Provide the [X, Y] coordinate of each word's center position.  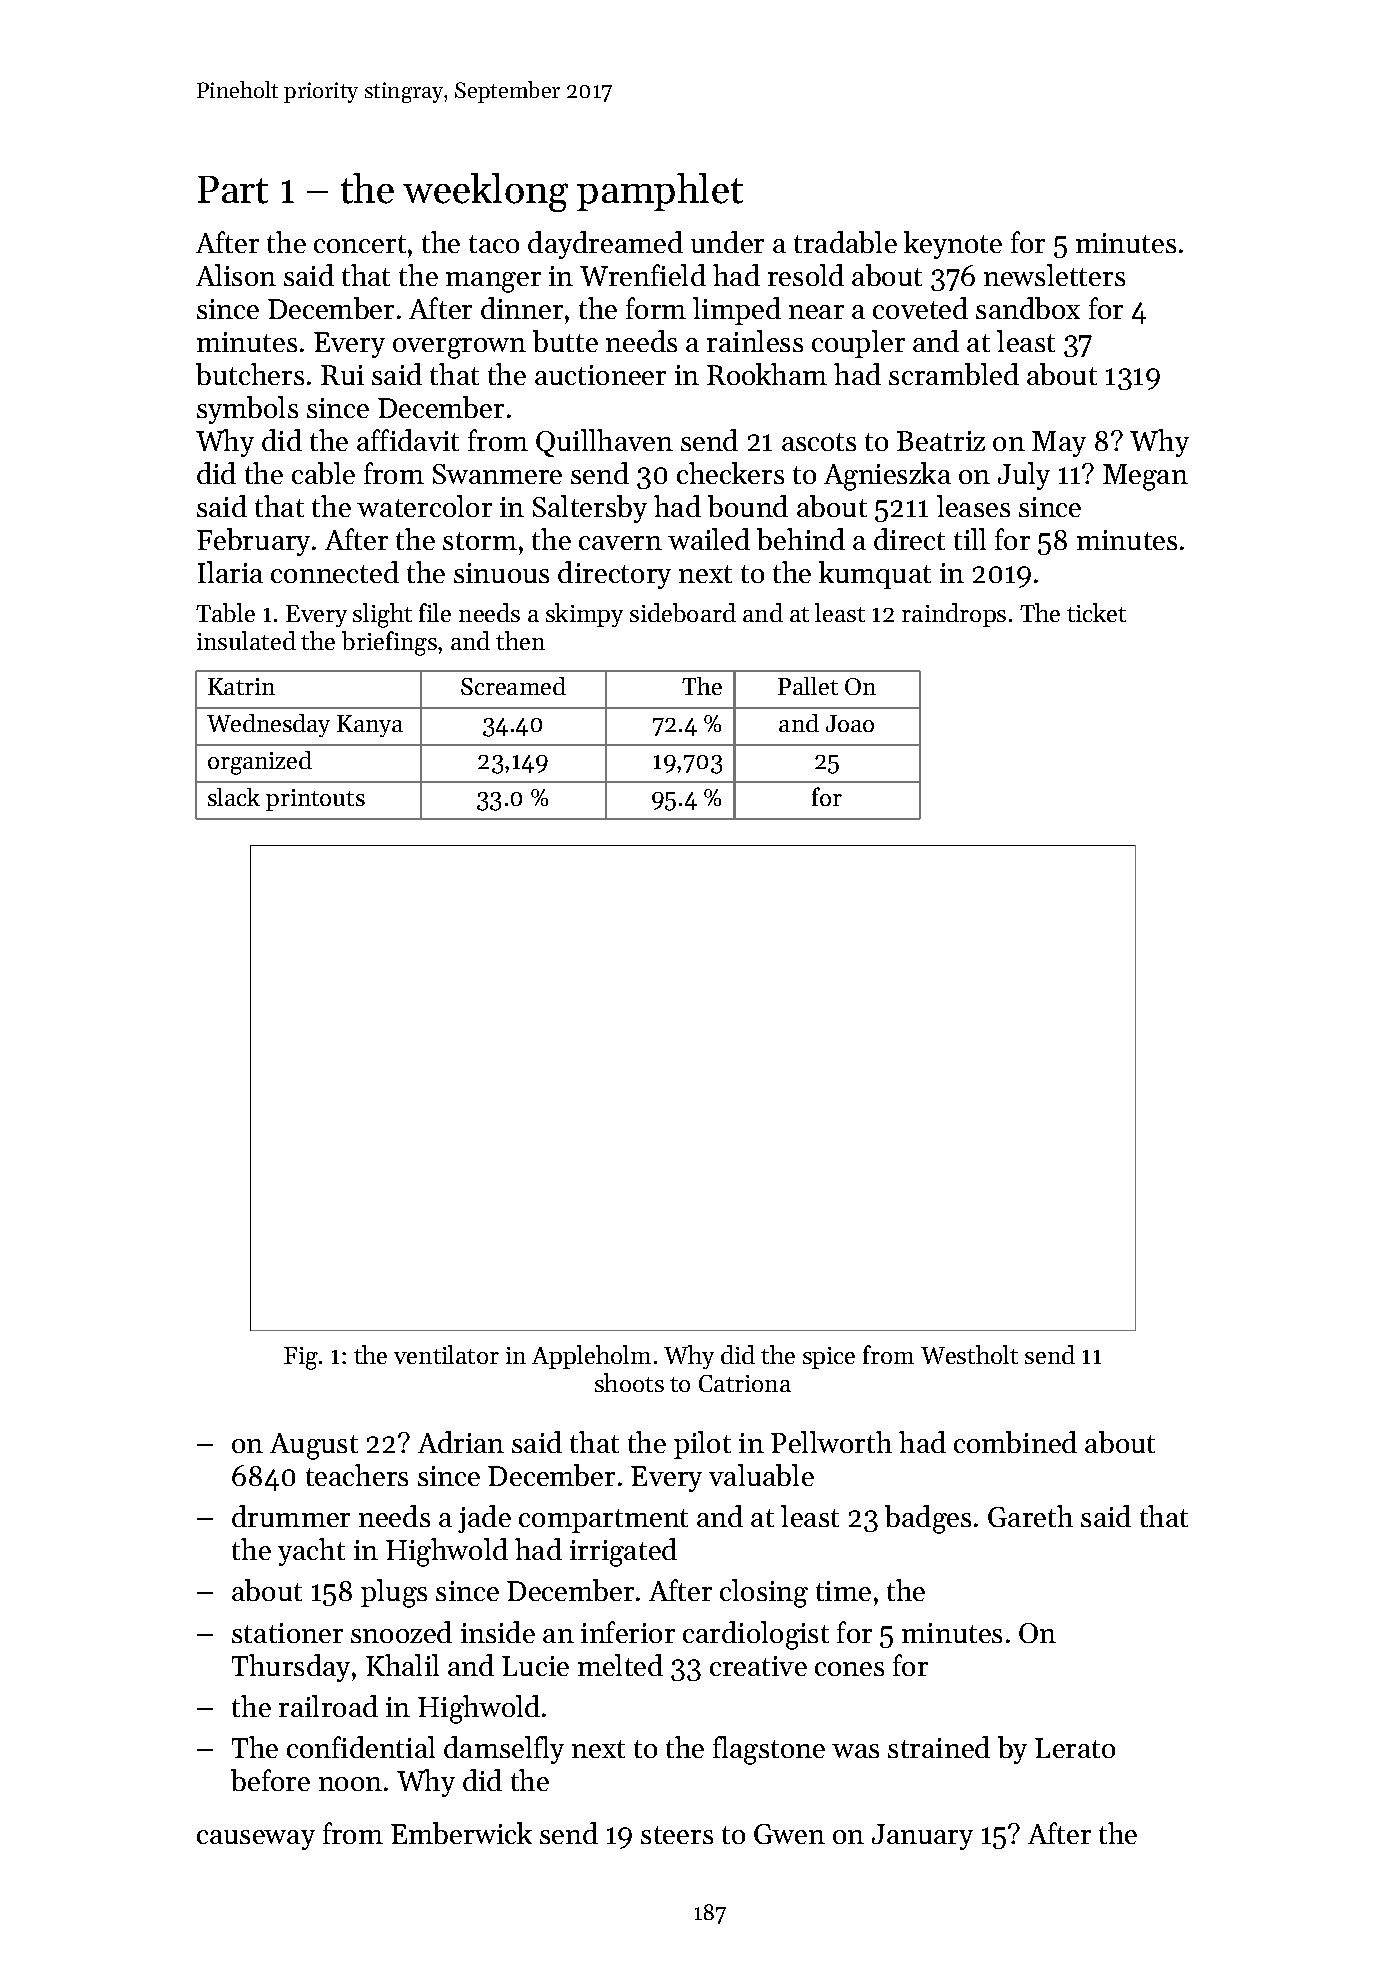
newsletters [1054, 275]
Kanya [370, 726]
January [922, 1837]
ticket [1096, 612]
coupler [858, 344]
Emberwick [461, 1833]
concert [360, 244]
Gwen [789, 1834]
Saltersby [590, 509]
